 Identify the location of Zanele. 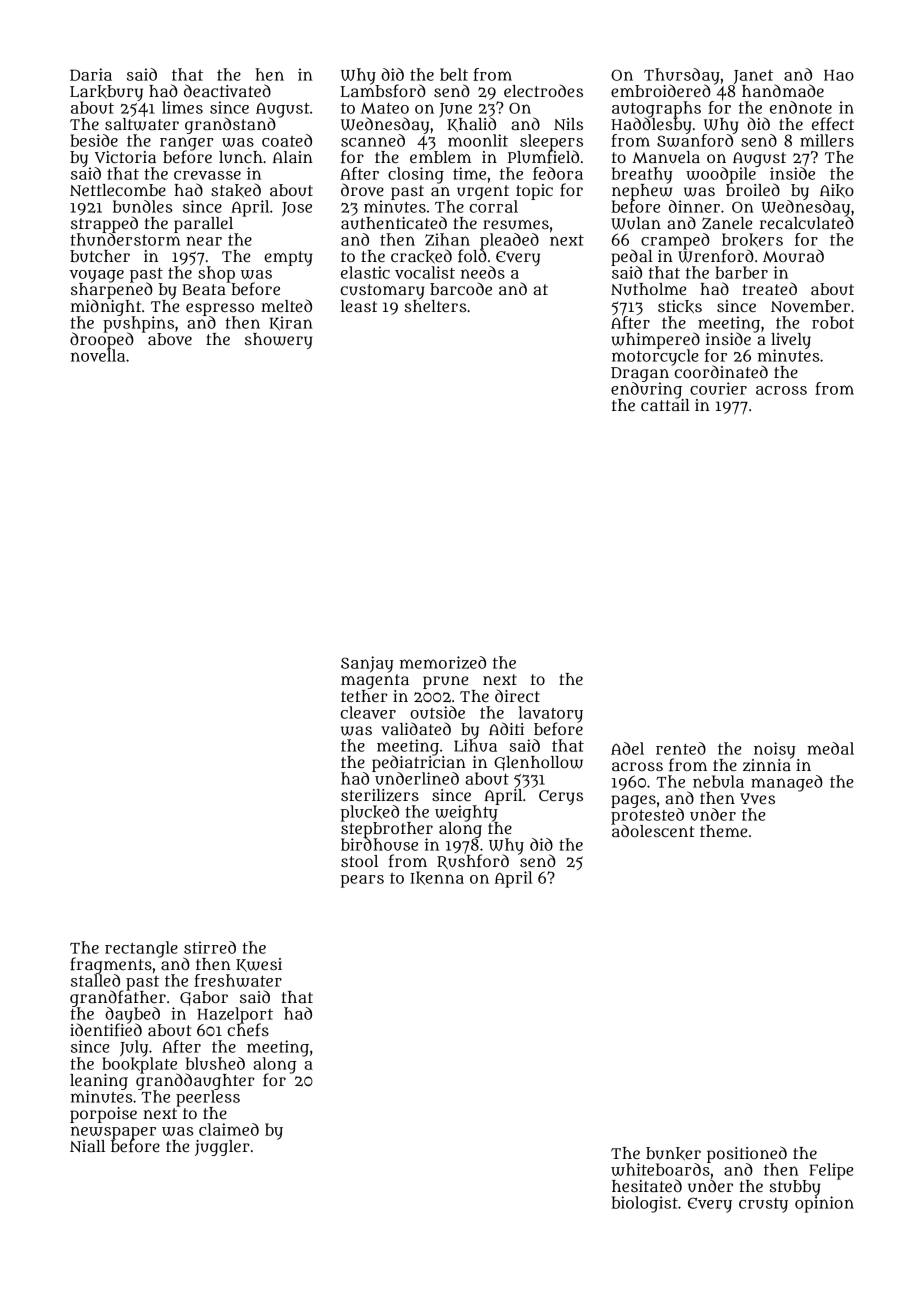
(727, 223).
